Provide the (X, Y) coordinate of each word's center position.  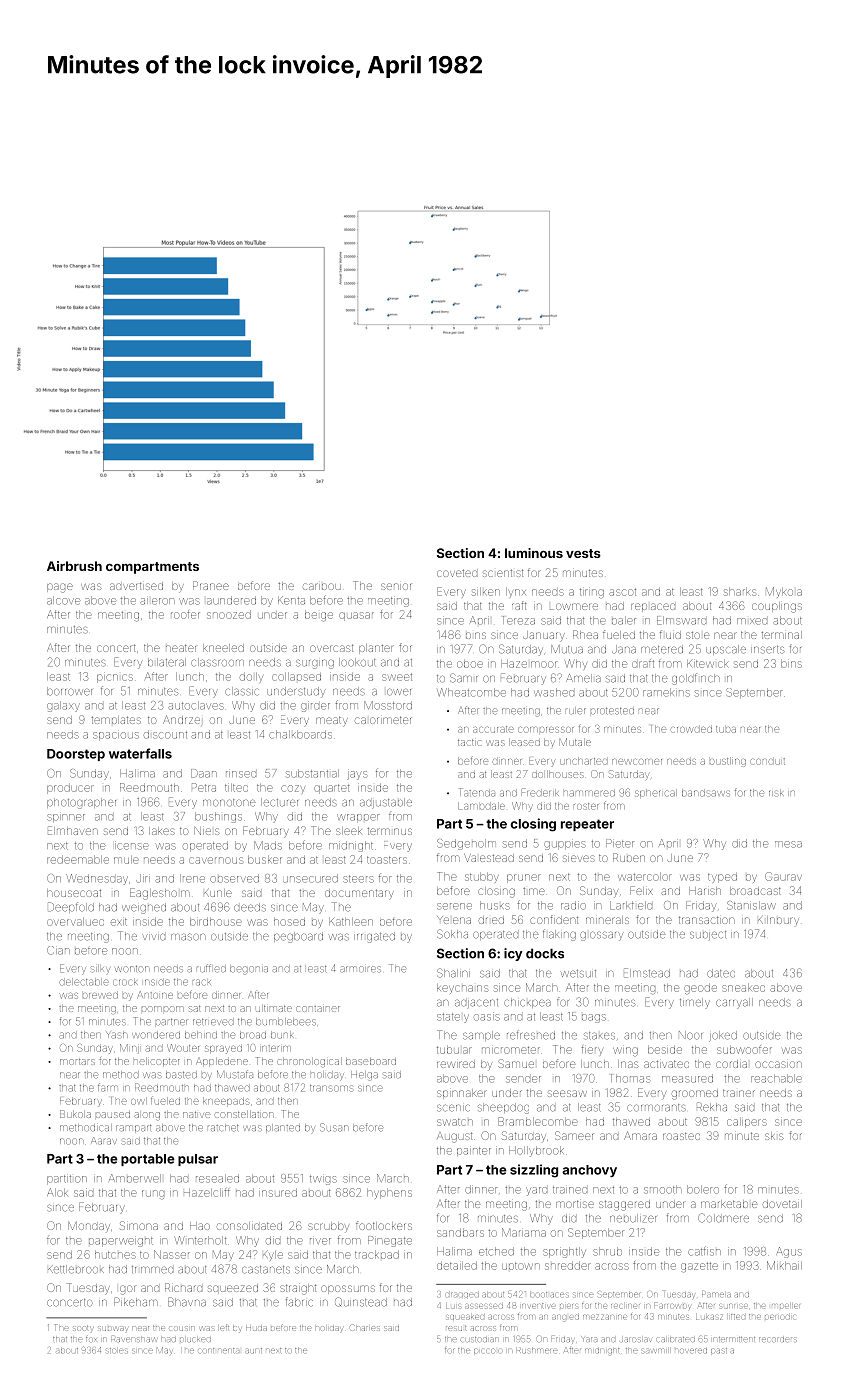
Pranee (211, 585)
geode (700, 989)
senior (396, 586)
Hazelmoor (529, 664)
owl (139, 1101)
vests (583, 553)
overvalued (75, 922)
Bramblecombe (538, 1121)
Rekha (712, 1107)
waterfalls (140, 753)
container (318, 1009)
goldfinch (696, 679)
